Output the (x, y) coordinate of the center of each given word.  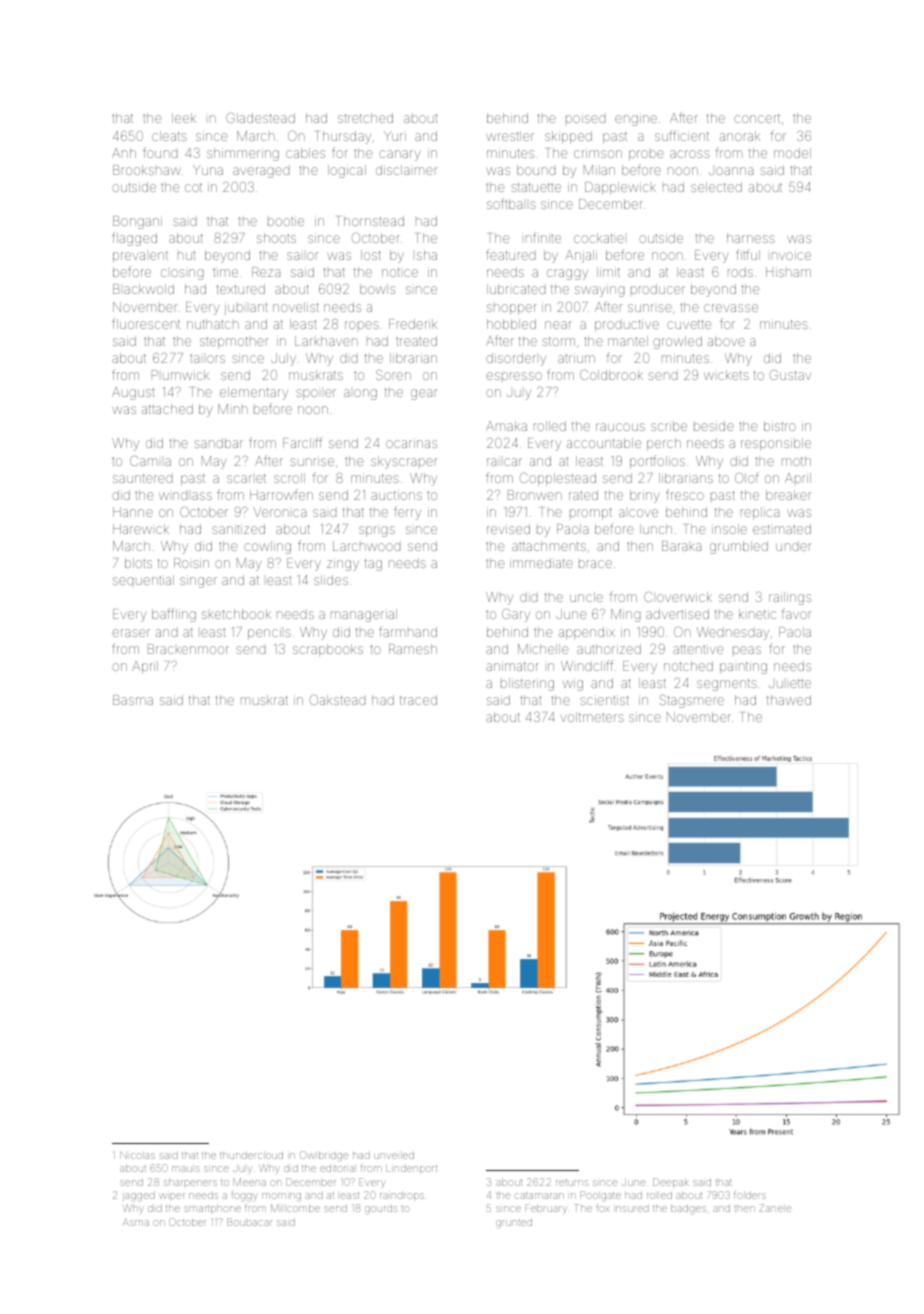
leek (184, 118)
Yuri (395, 136)
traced (418, 700)
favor (796, 613)
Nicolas (137, 1155)
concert (757, 118)
